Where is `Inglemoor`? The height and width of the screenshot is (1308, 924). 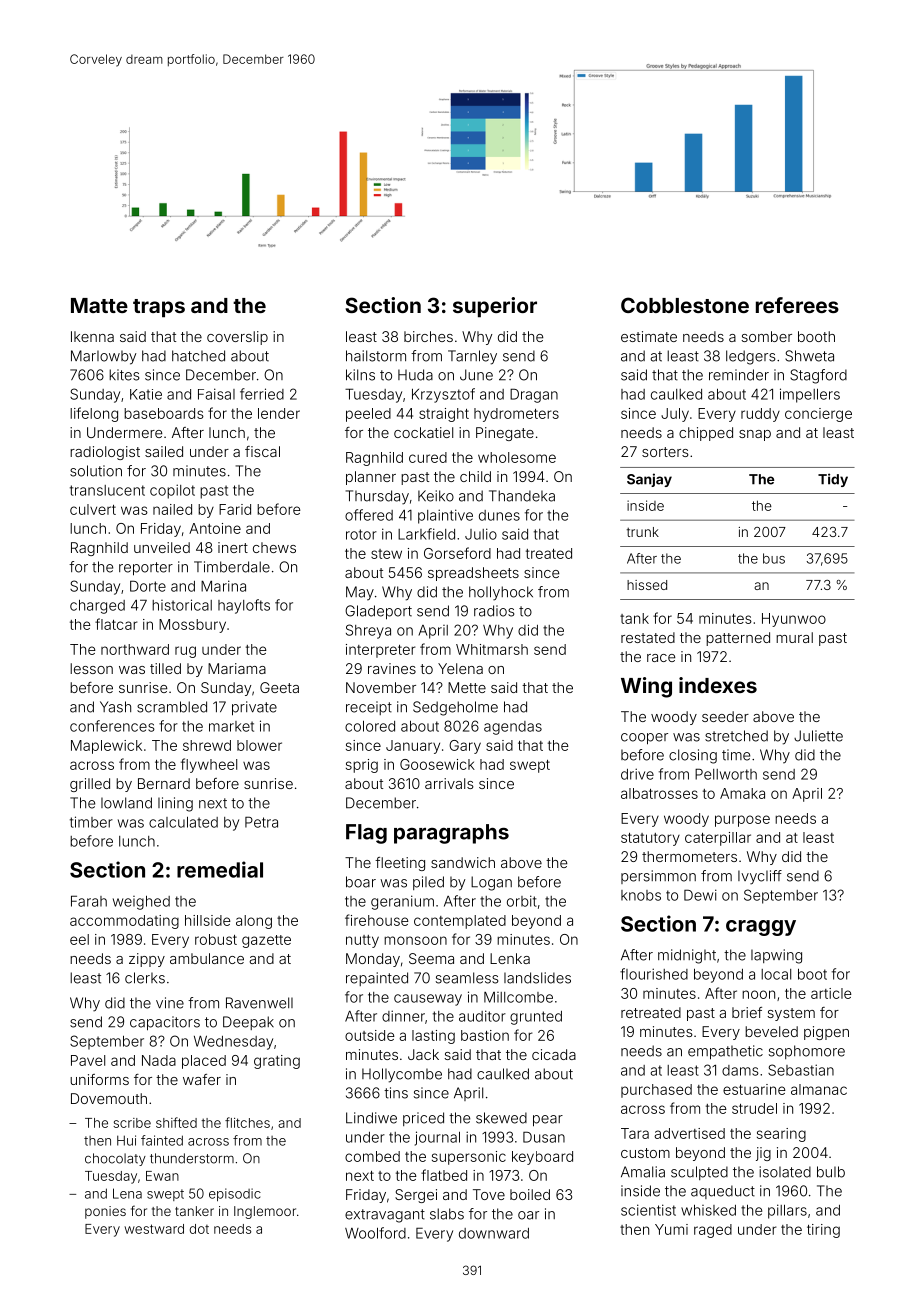
Inglemoor is located at coordinates (265, 1212).
